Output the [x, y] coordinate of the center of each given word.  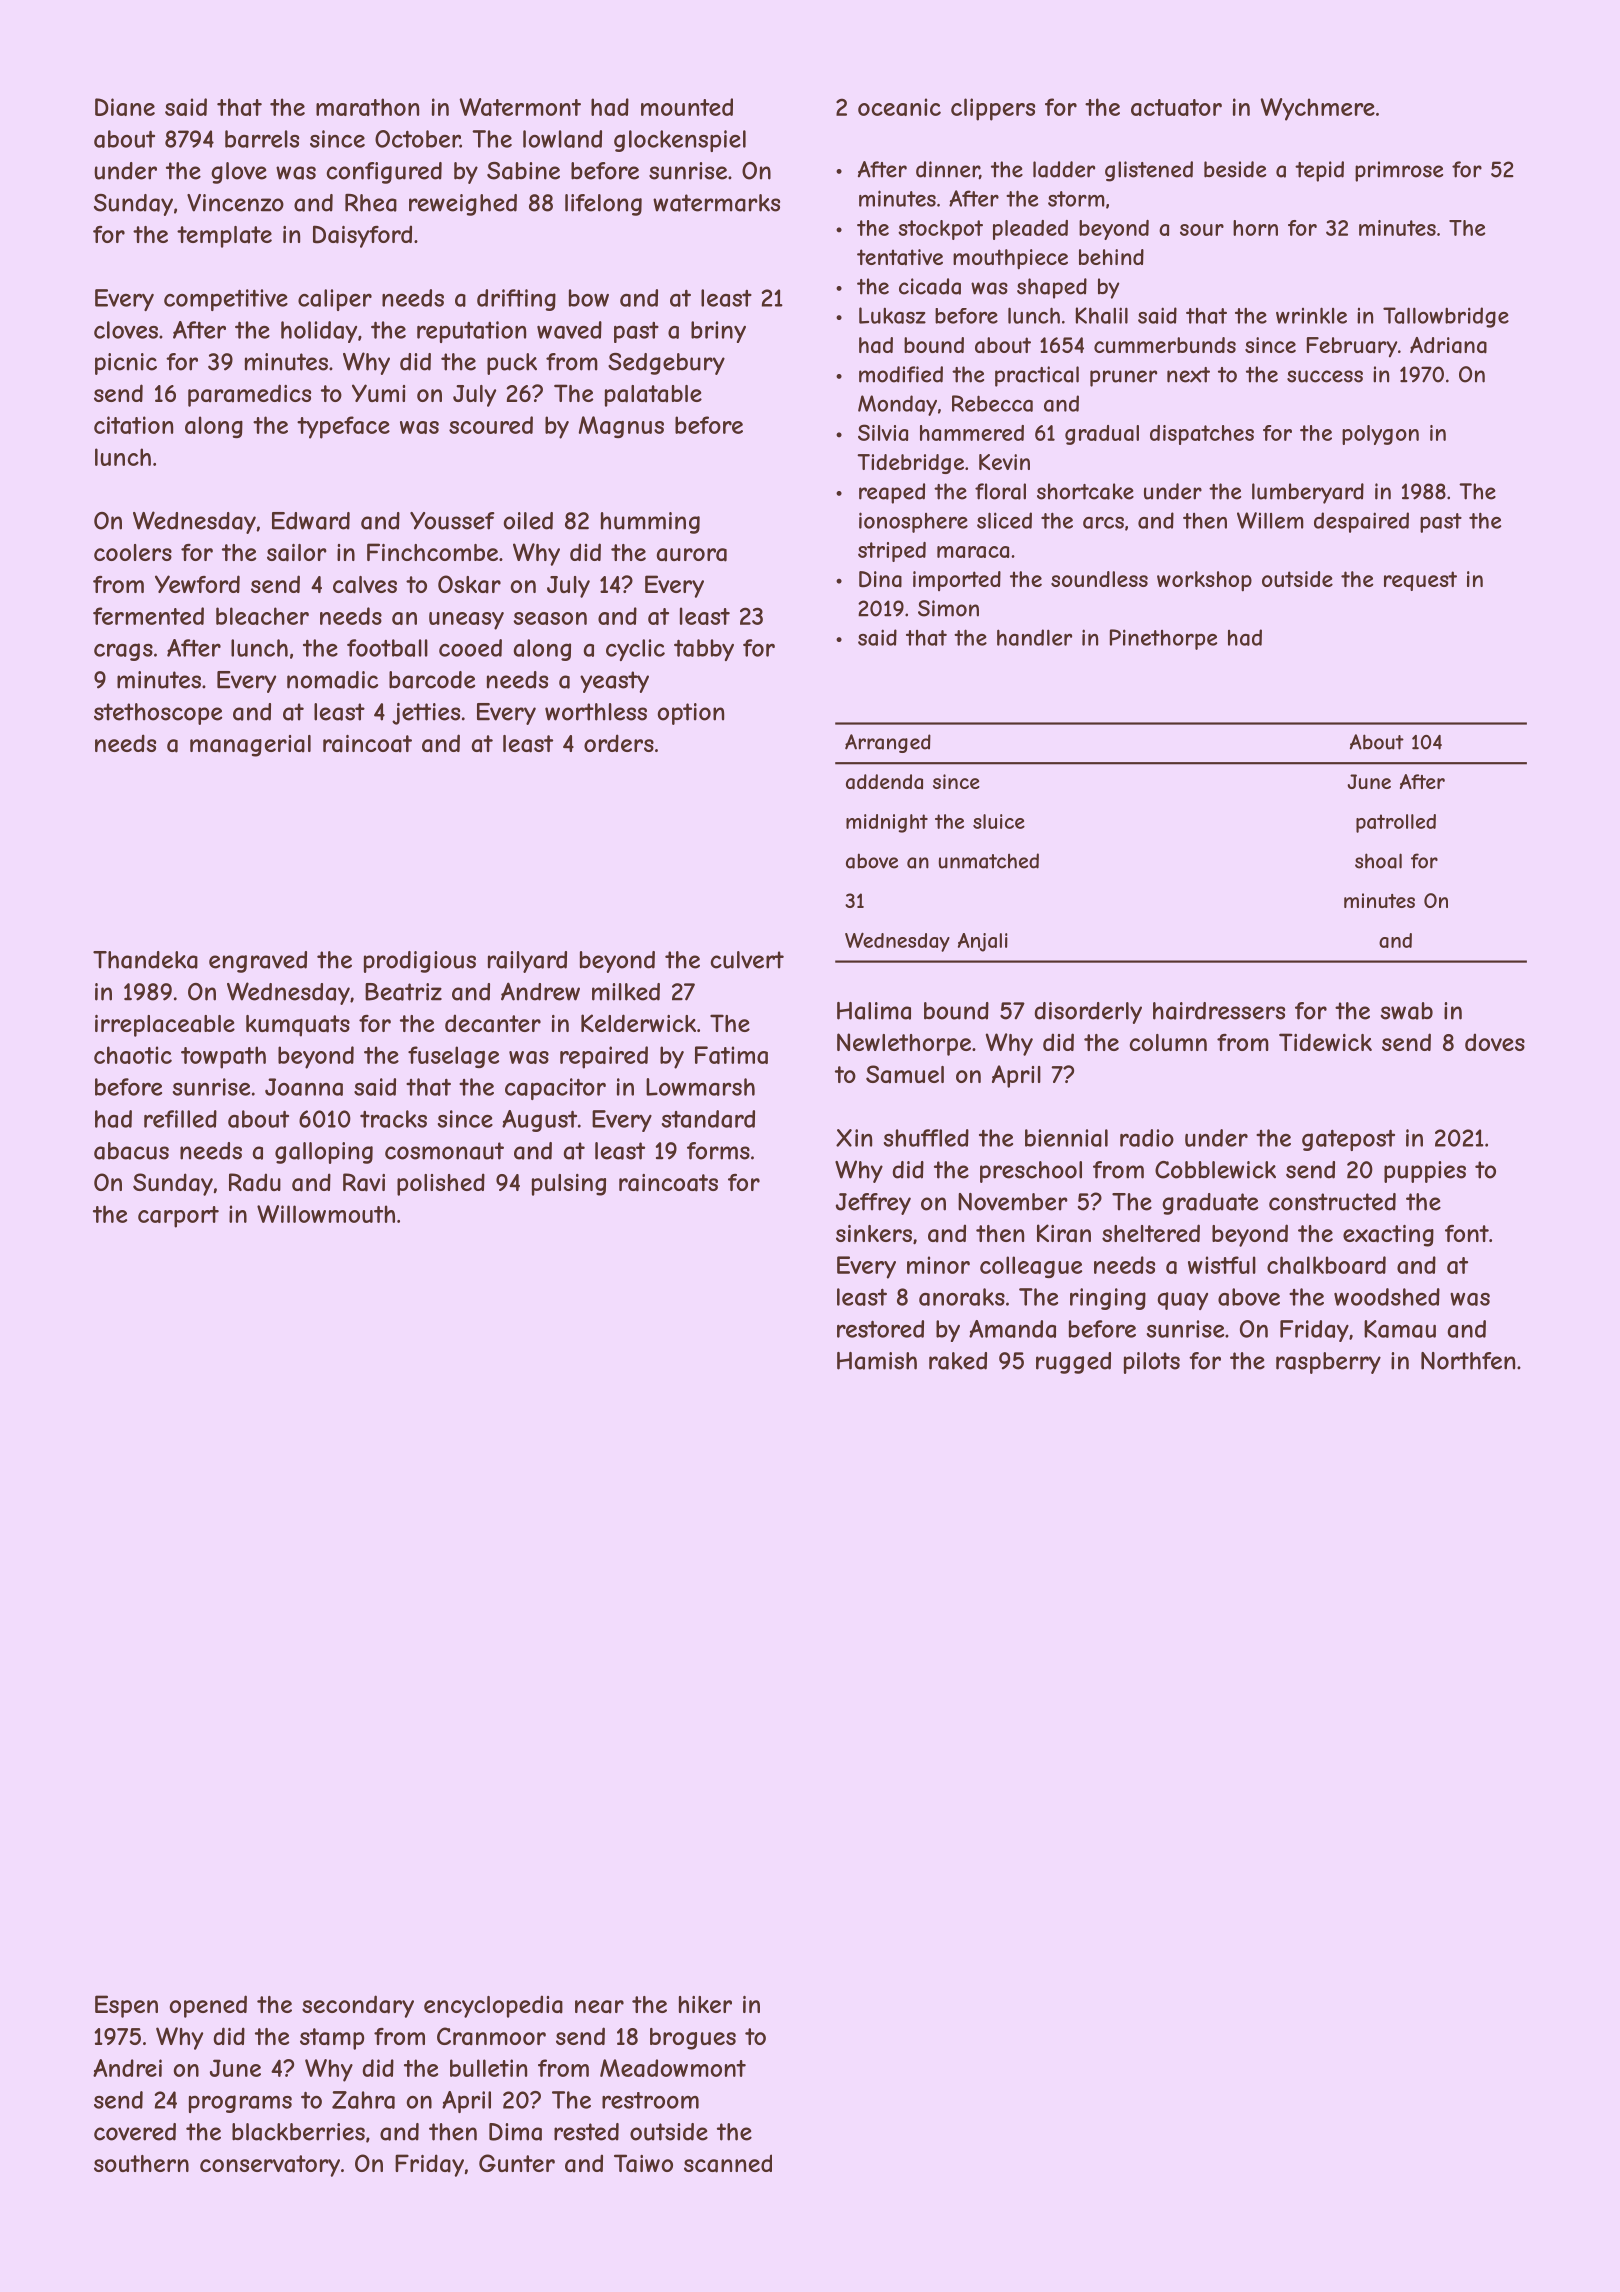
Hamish [877, 1361]
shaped [1052, 288]
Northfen [1468, 1361]
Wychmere [1317, 109]
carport [178, 1217]
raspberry [1328, 1363]
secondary [358, 2006]
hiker [705, 2004]
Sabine [523, 171]
